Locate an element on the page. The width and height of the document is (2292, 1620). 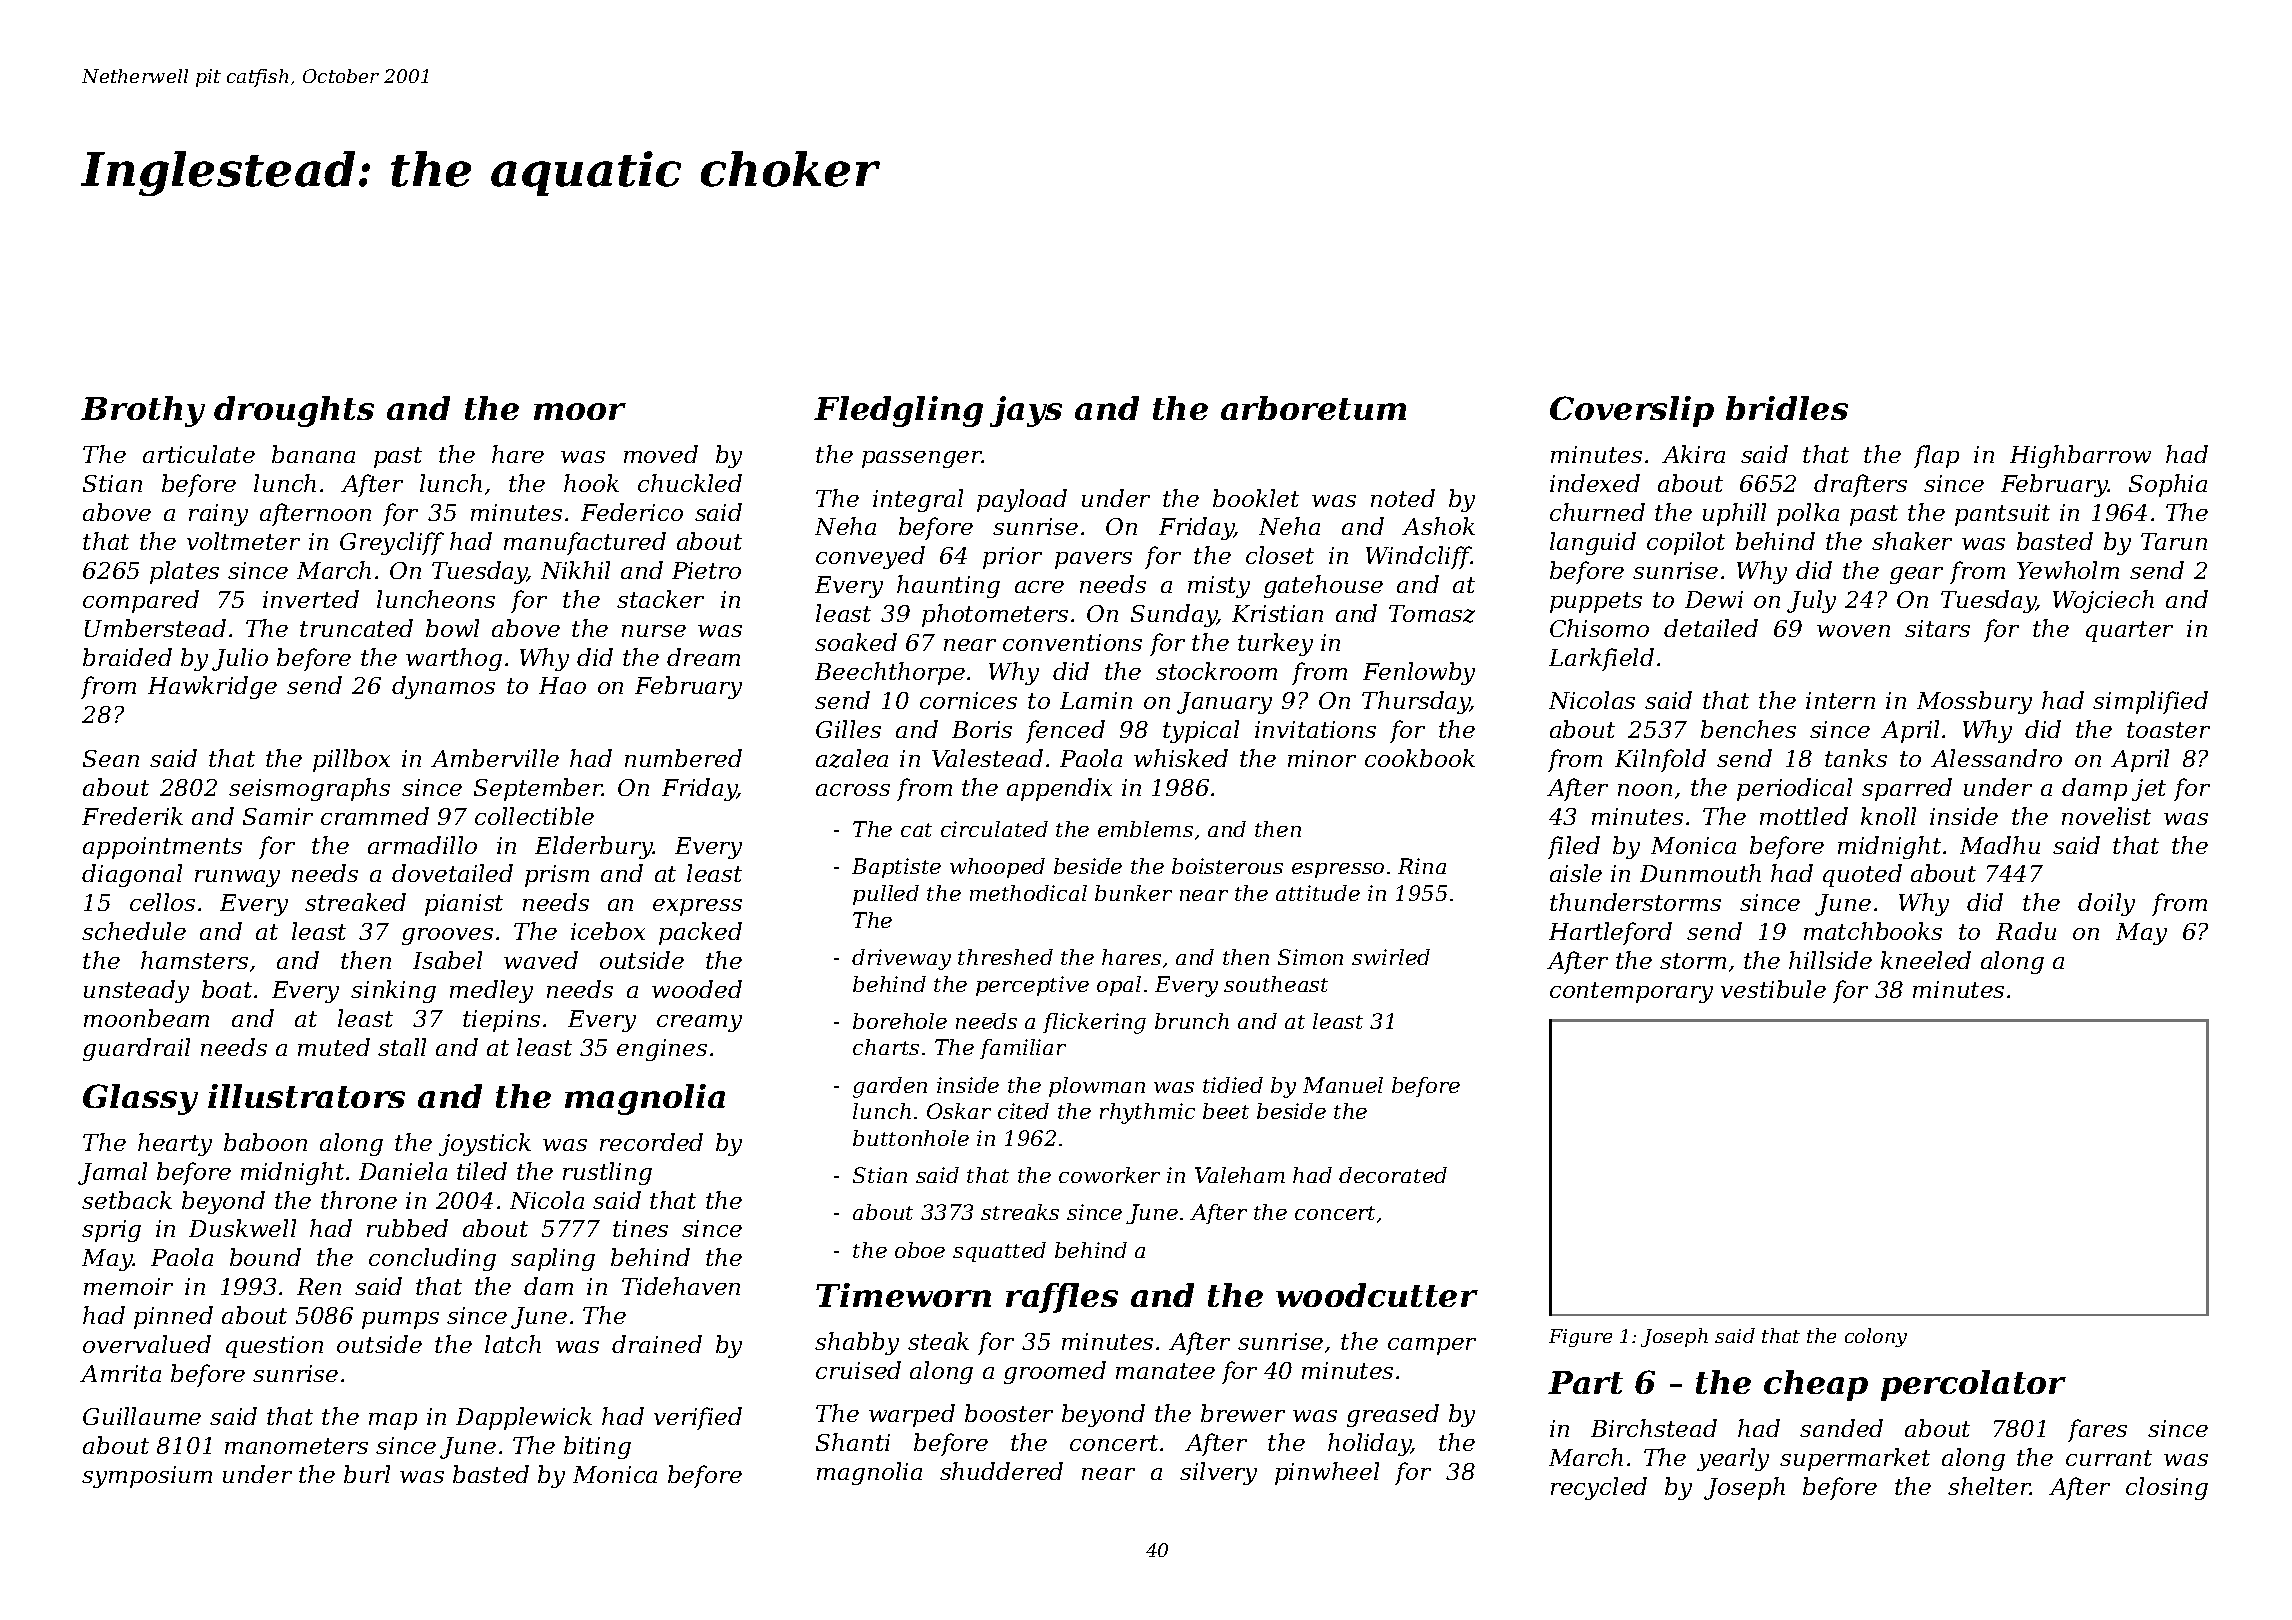
moor is located at coordinates (580, 411).
